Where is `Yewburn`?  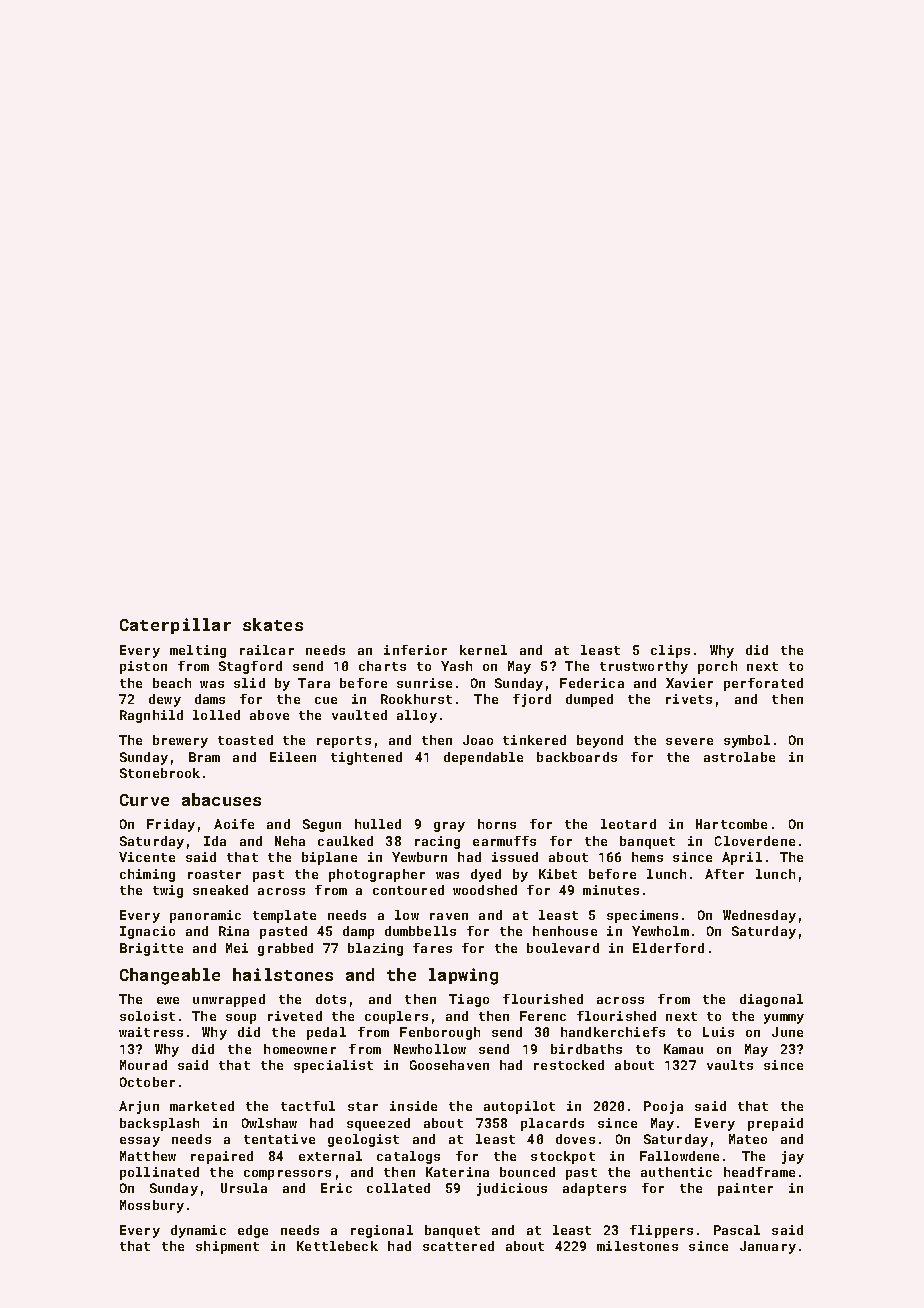
Yewburn is located at coordinates (419, 857).
